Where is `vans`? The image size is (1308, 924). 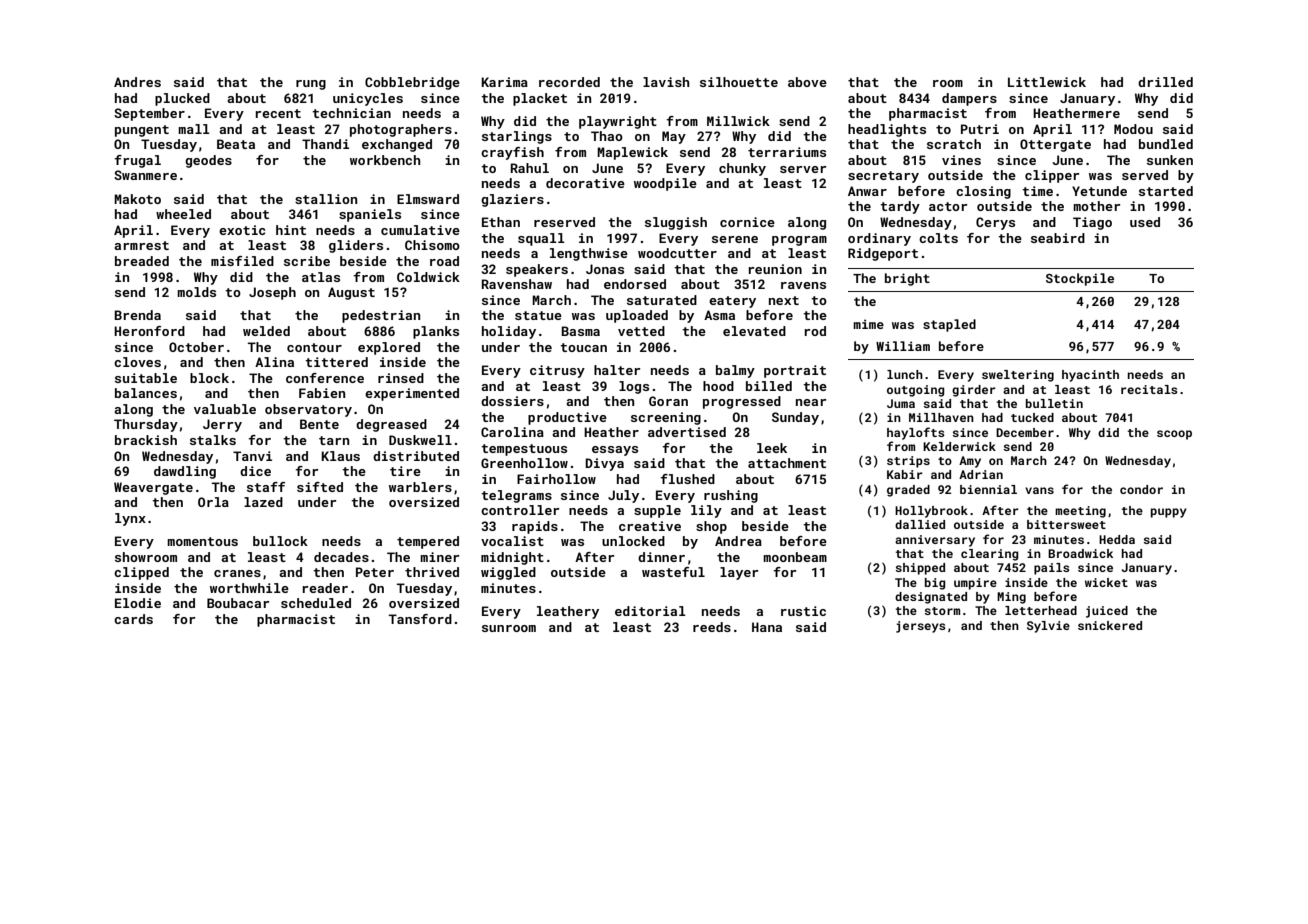 vans is located at coordinates (1039, 490).
